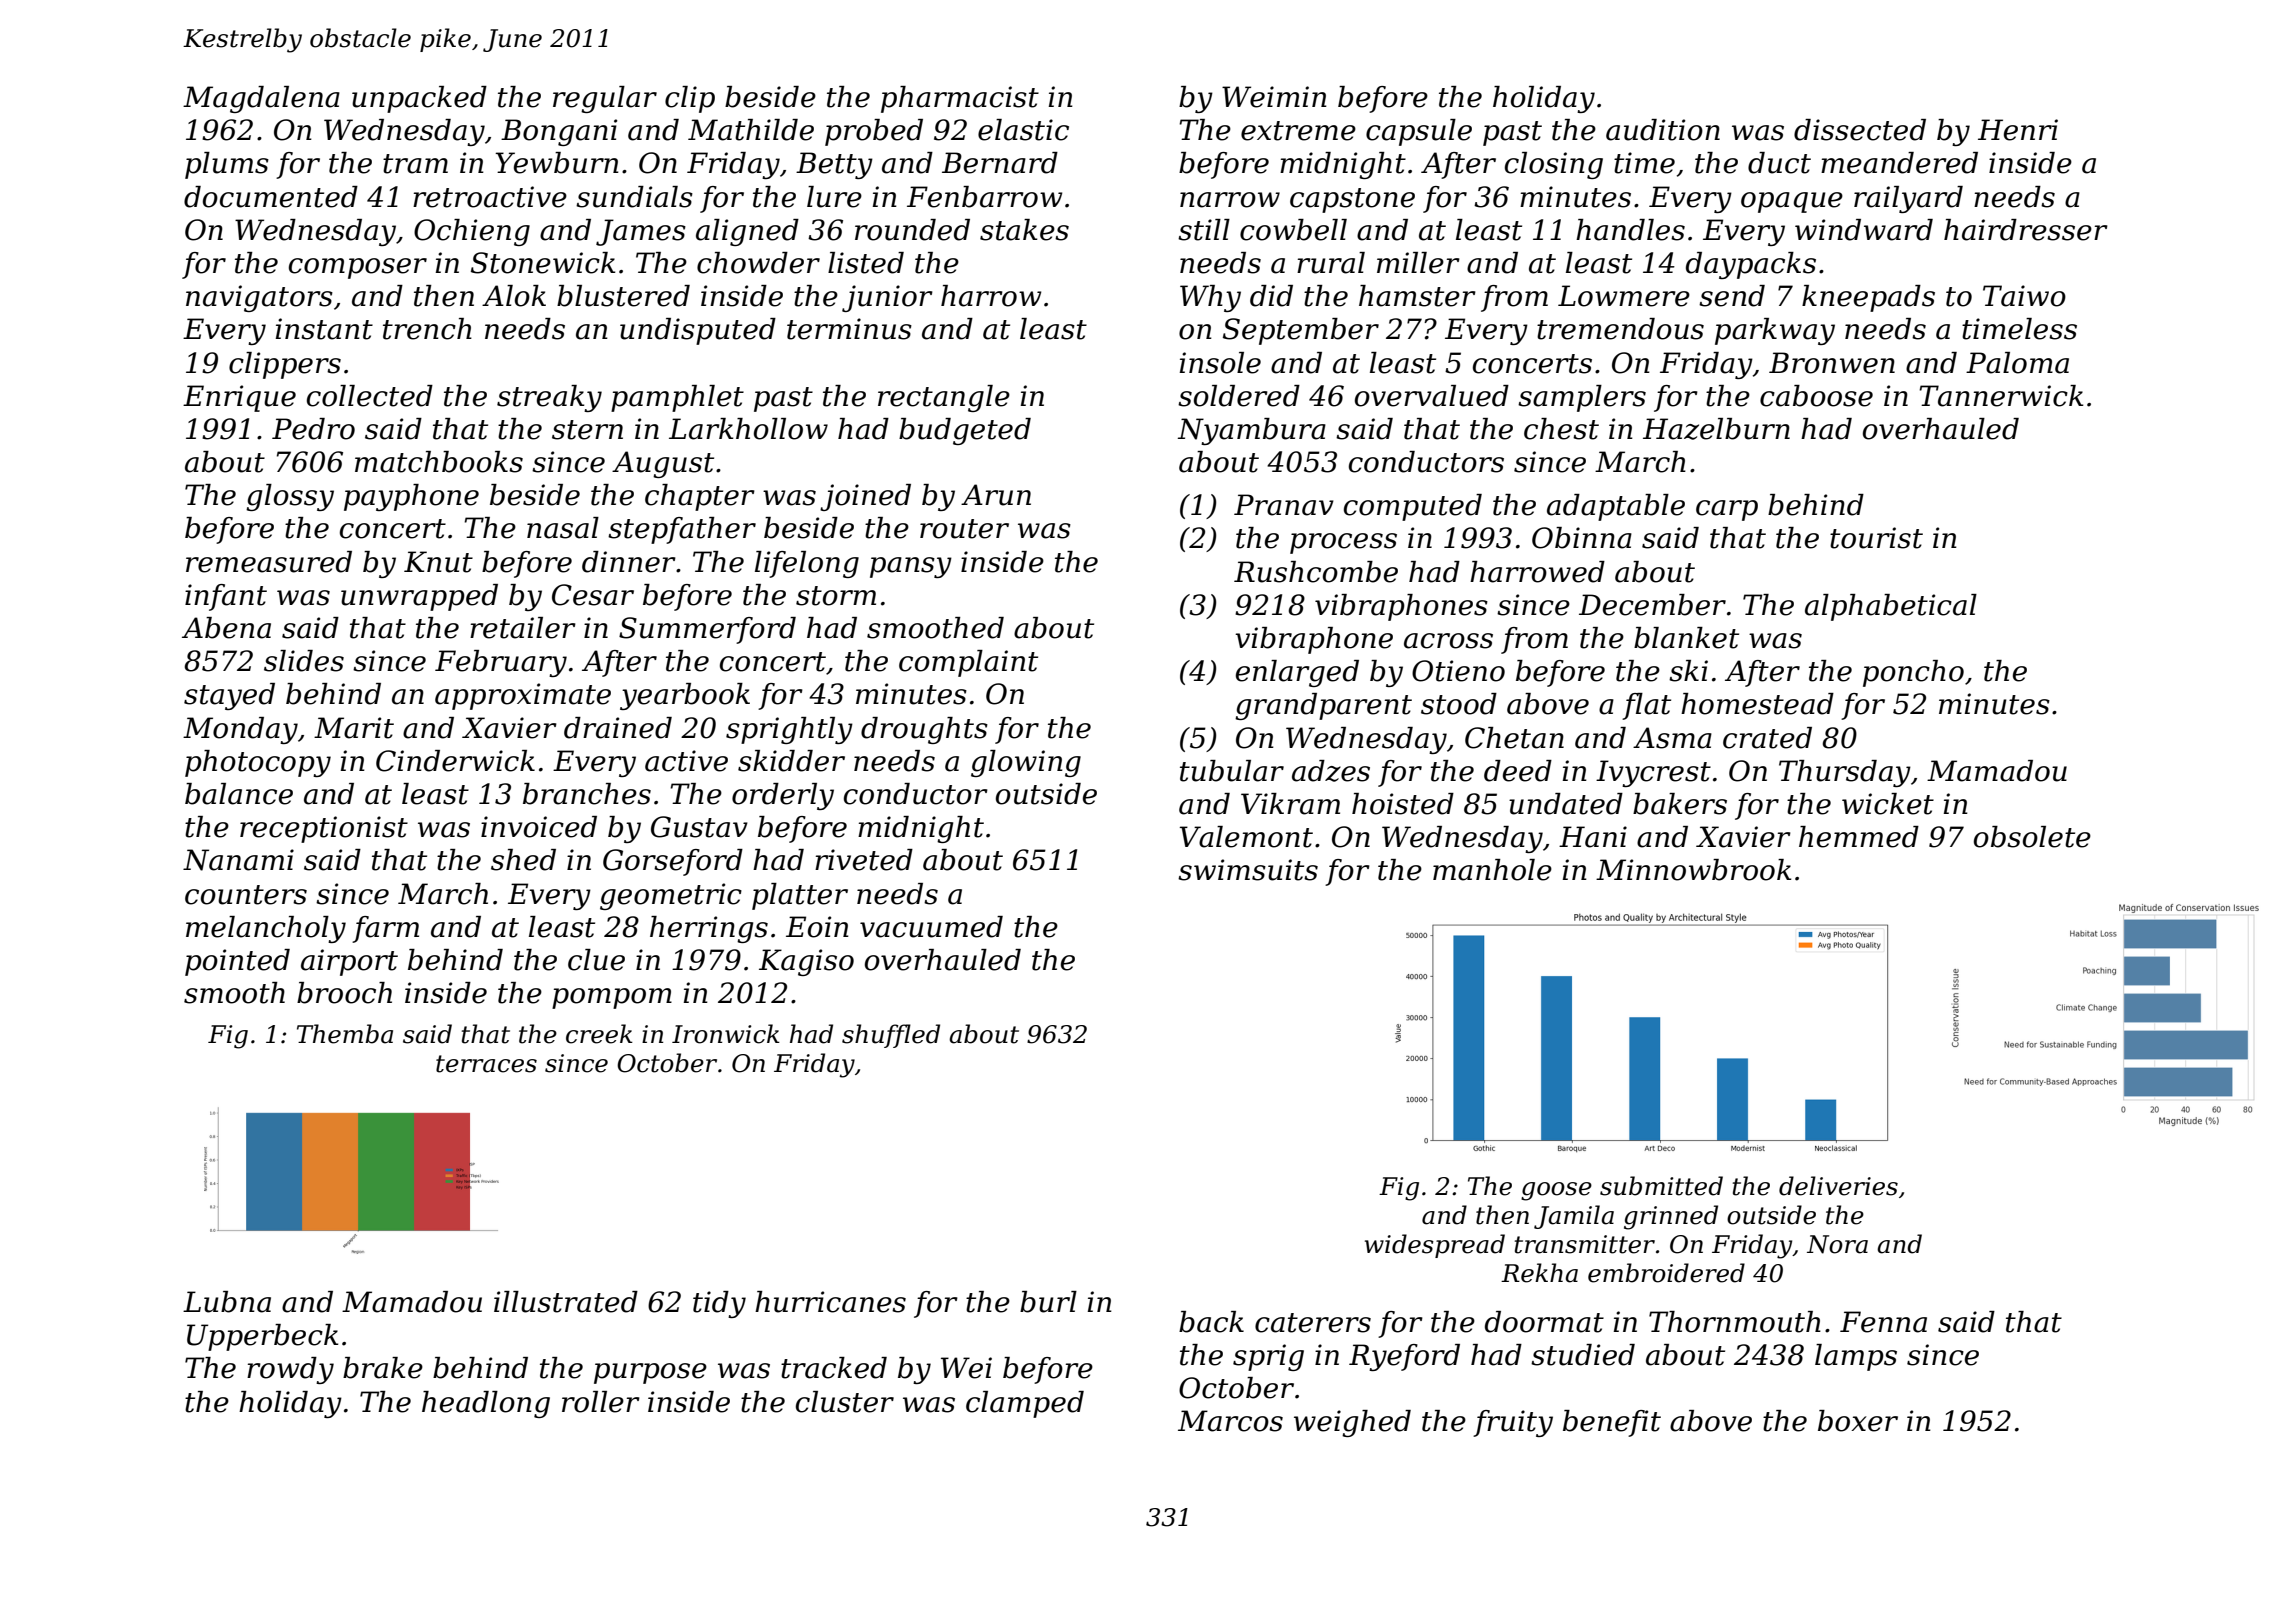 Image resolution: width=2292 pixels, height=1620 pixels. I want to click on headlong, so click(486, 1404).
